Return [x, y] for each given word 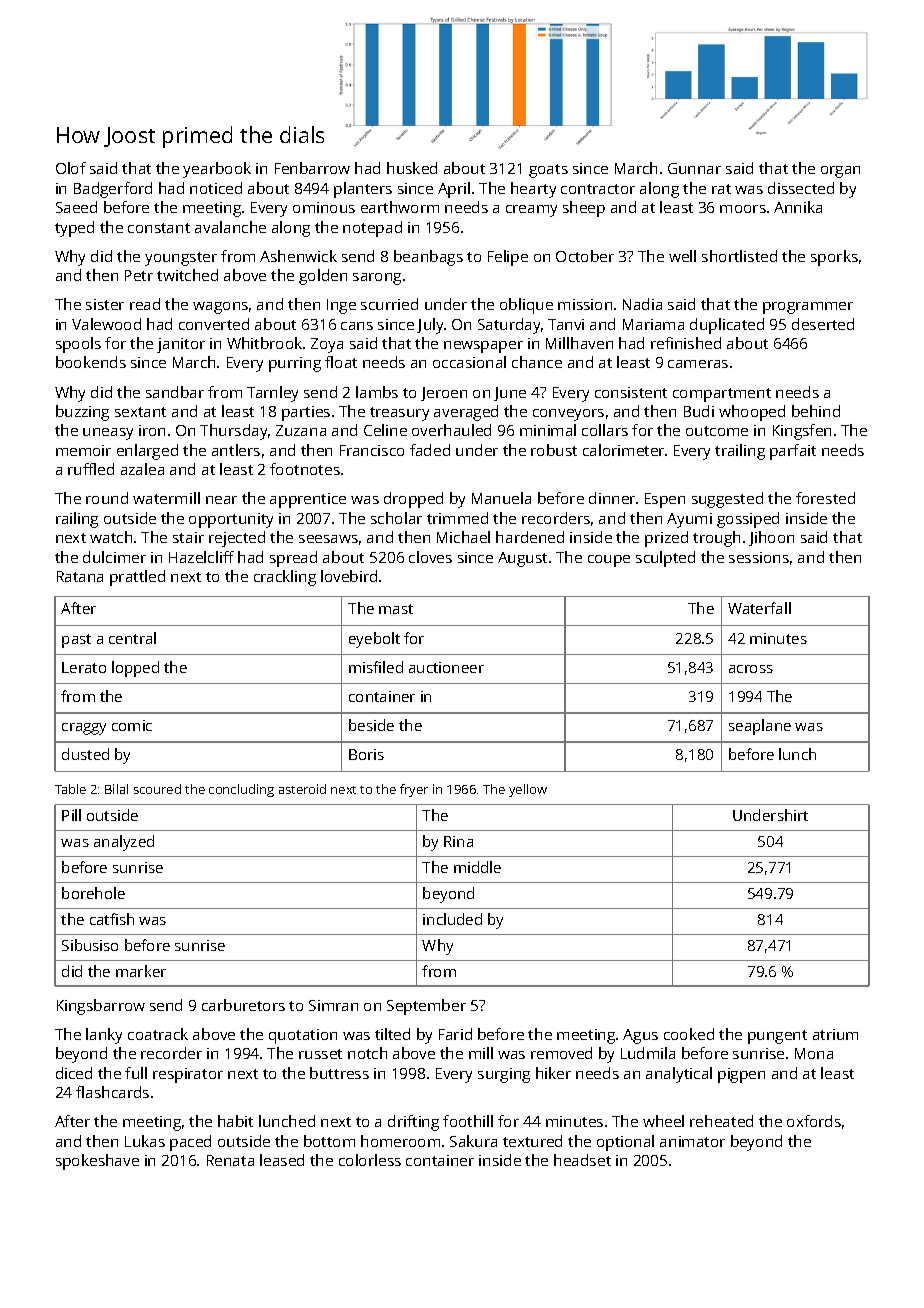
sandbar [175, 392]
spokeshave [97, 1162]
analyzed [124, 843]
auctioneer [446, 667]
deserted [823, 324]
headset [582, 1160]
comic [132, 725]
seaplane [760, 727]
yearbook [217, 170]
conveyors [568, 415]
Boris [366, 754]
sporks [834, 258]
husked [412, 168]
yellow [528, 790]
